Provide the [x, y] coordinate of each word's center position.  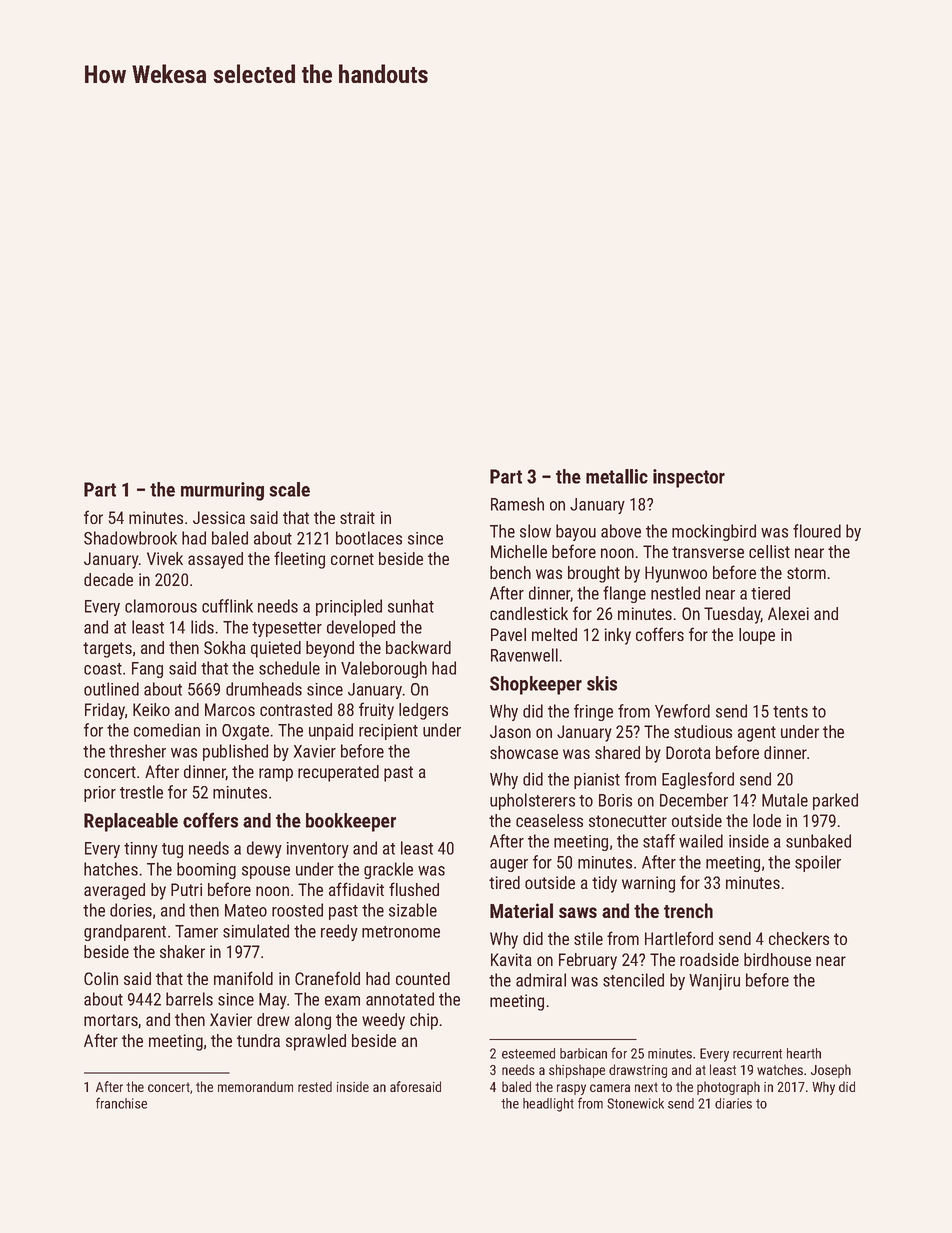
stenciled [633, 980]
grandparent [125, 932]
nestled [675, 593]
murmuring [222, 491]
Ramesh [517, 504]
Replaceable [131, 822]
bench [510, 572]
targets [107, 650]
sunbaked [818, 841]
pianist [597, 781]
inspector [689, 478]
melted [554, 634]
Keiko [151, 709]
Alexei [788, 613]
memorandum [255, 1086]
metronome [401, 932]
